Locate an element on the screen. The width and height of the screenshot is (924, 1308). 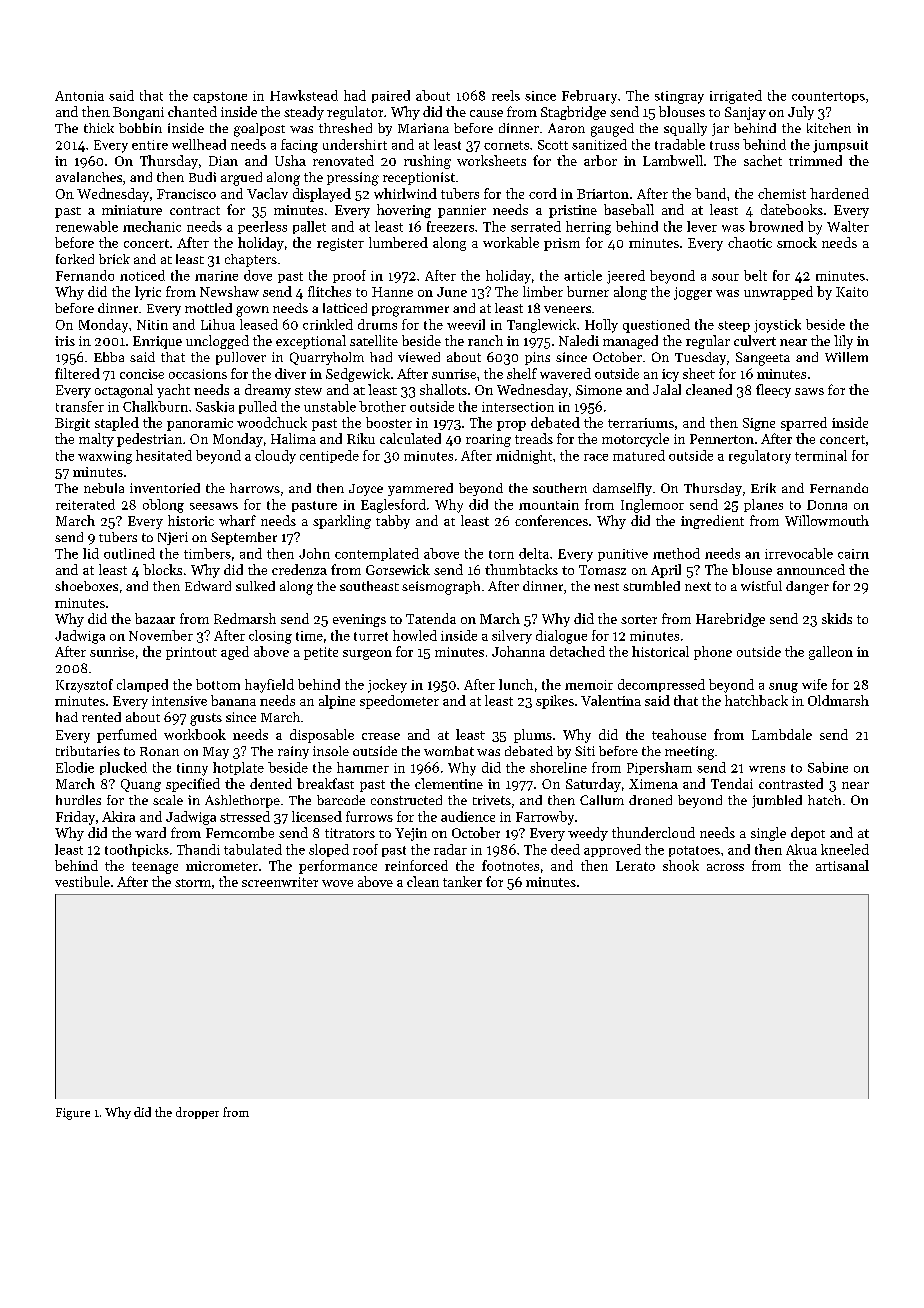
reiterated is located at coordinates (85, 504).
